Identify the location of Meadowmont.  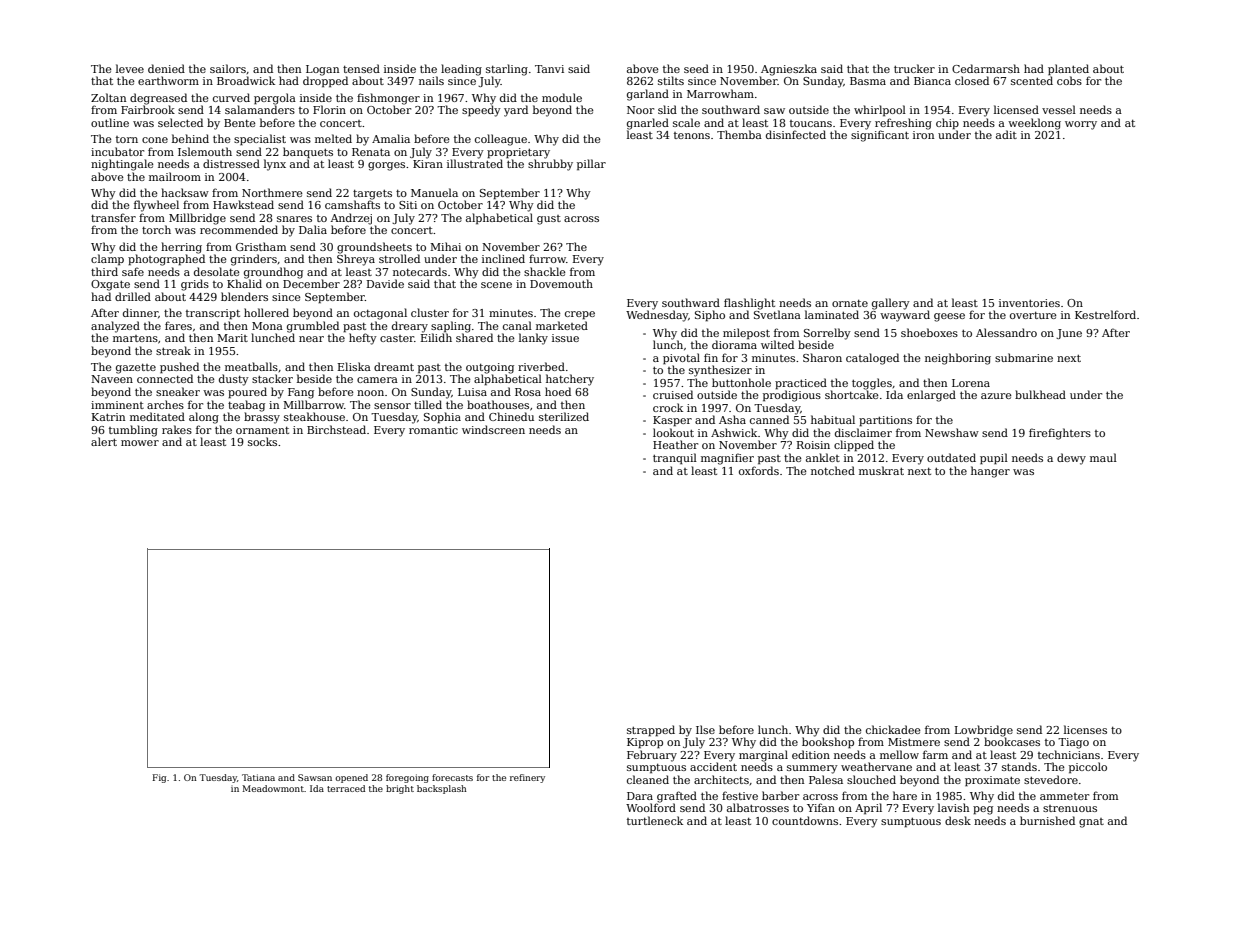
(273, 788).
